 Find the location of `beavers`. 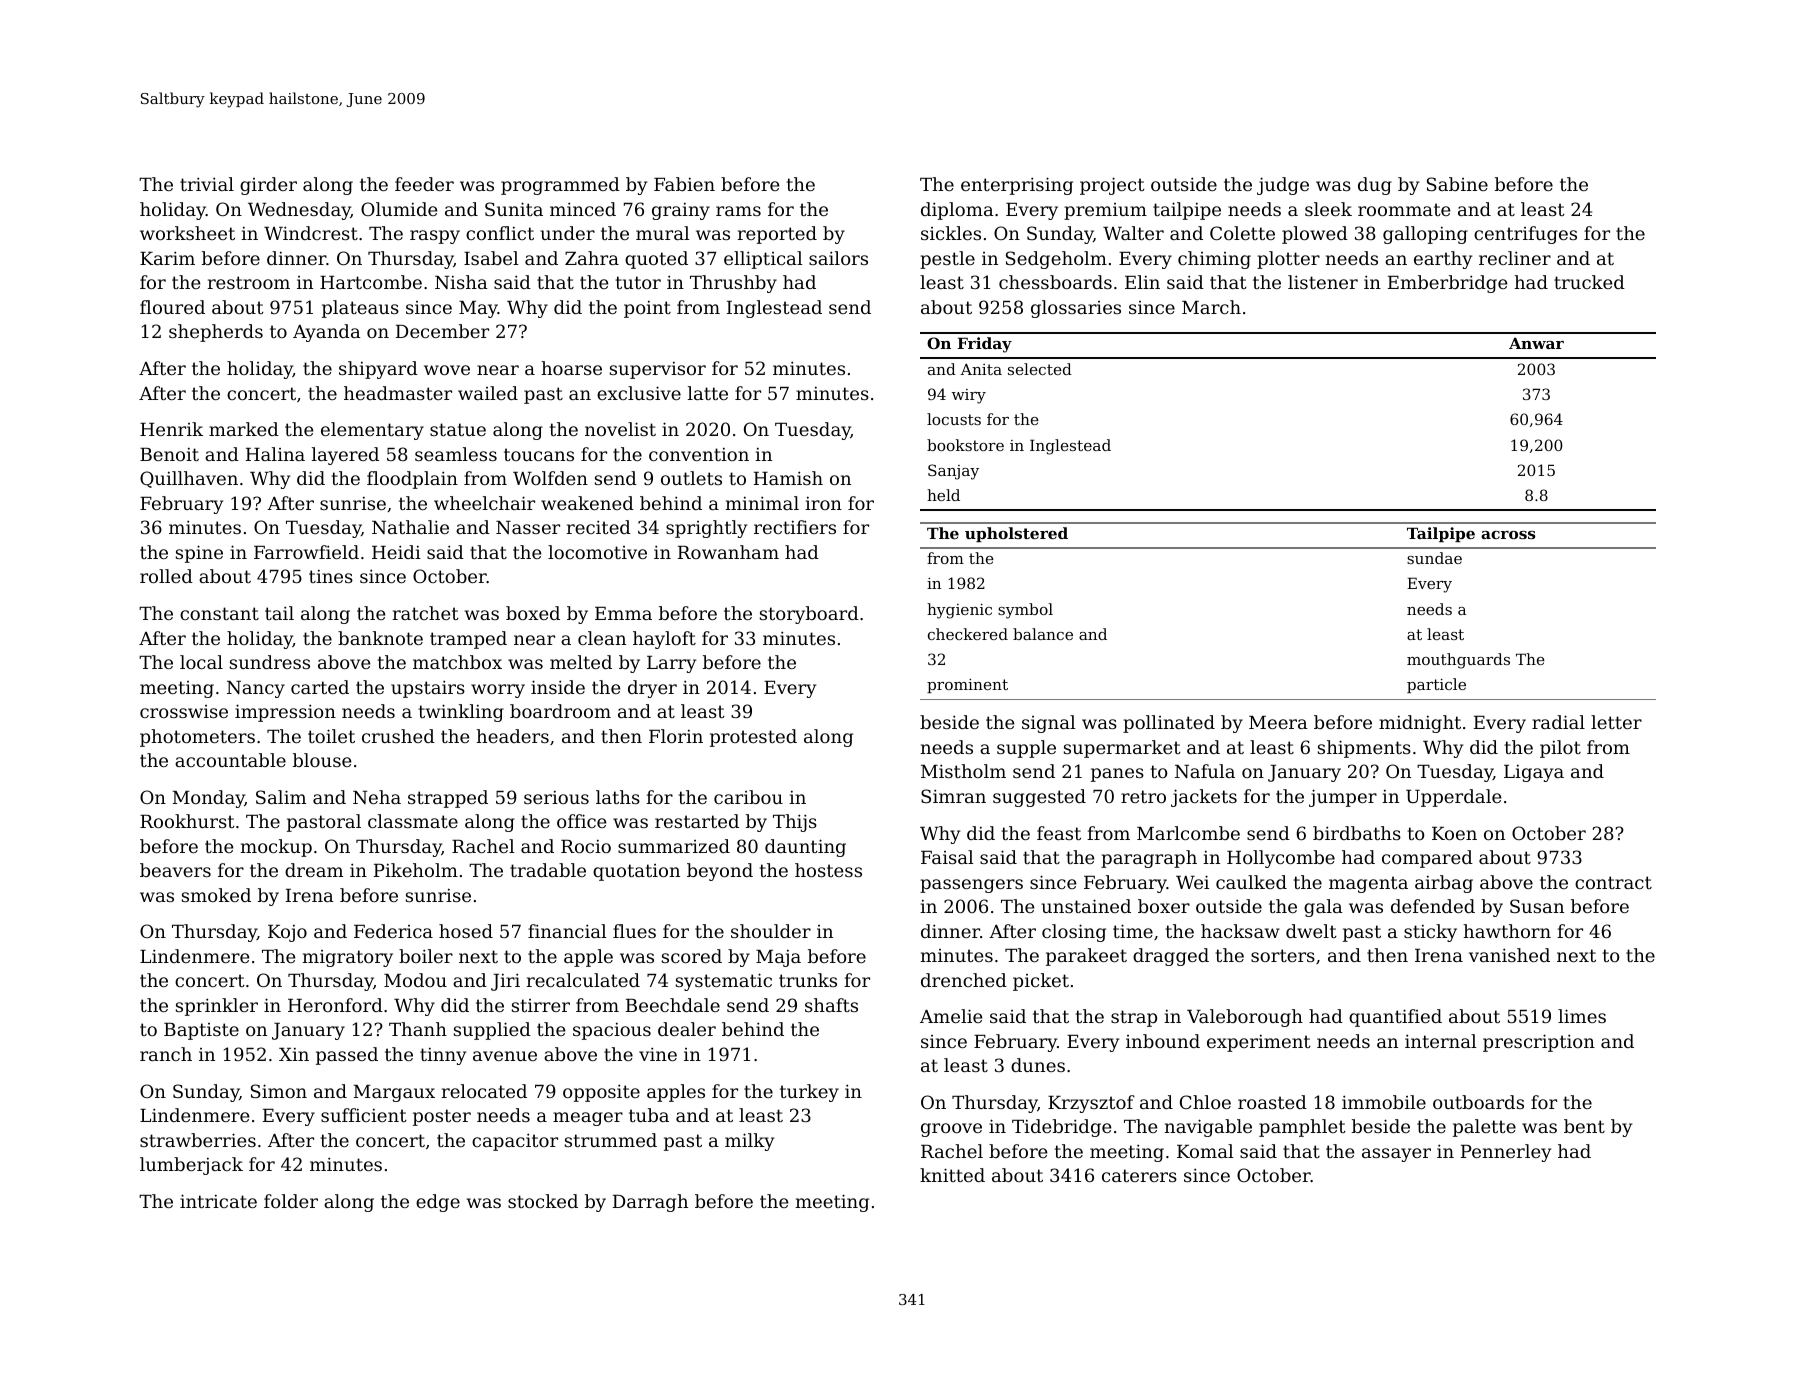

beavers is located at coordinates (175, 870).
